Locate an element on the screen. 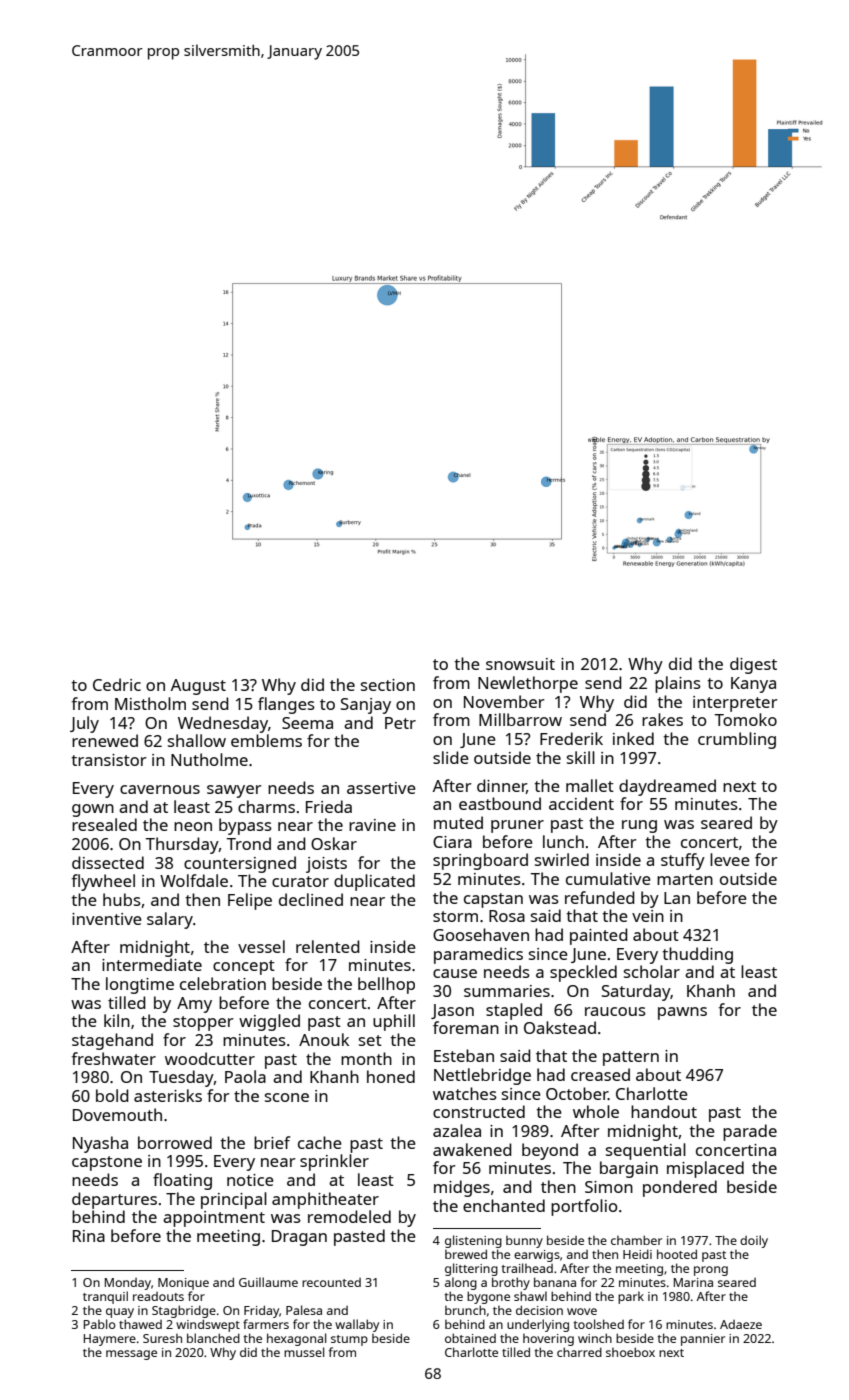 The height and width of the screenshot is (1400, 849). sawyer is located at coordinates (234, 791).
